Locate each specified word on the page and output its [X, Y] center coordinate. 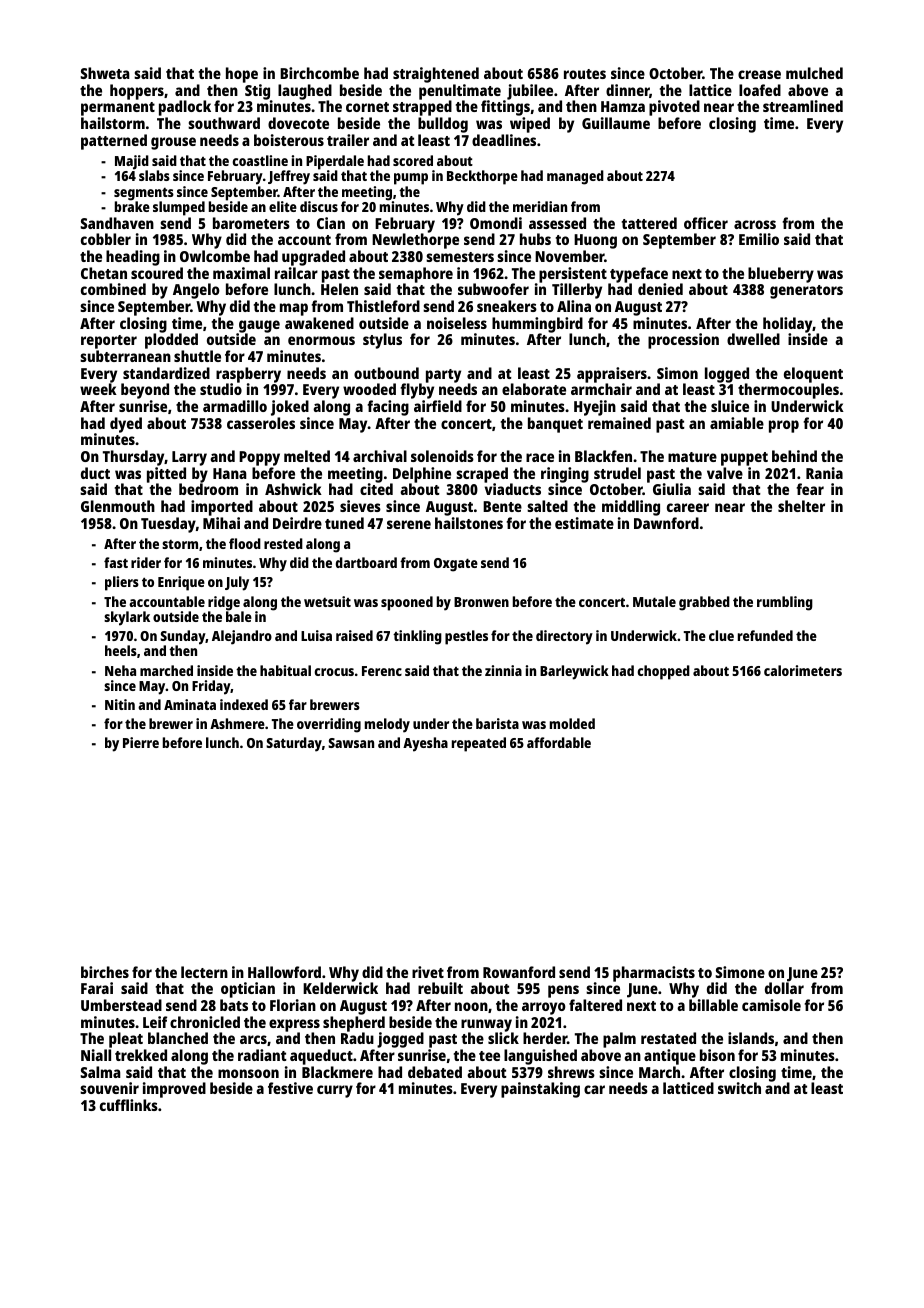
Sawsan [351, 743]
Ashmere [237, 723]
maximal [241, 273]
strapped [422, 108]
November [570, 256]
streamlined [803, 106]
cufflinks [129, 1105]
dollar [784, 988]
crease [759, 74]
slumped [179, 208]
